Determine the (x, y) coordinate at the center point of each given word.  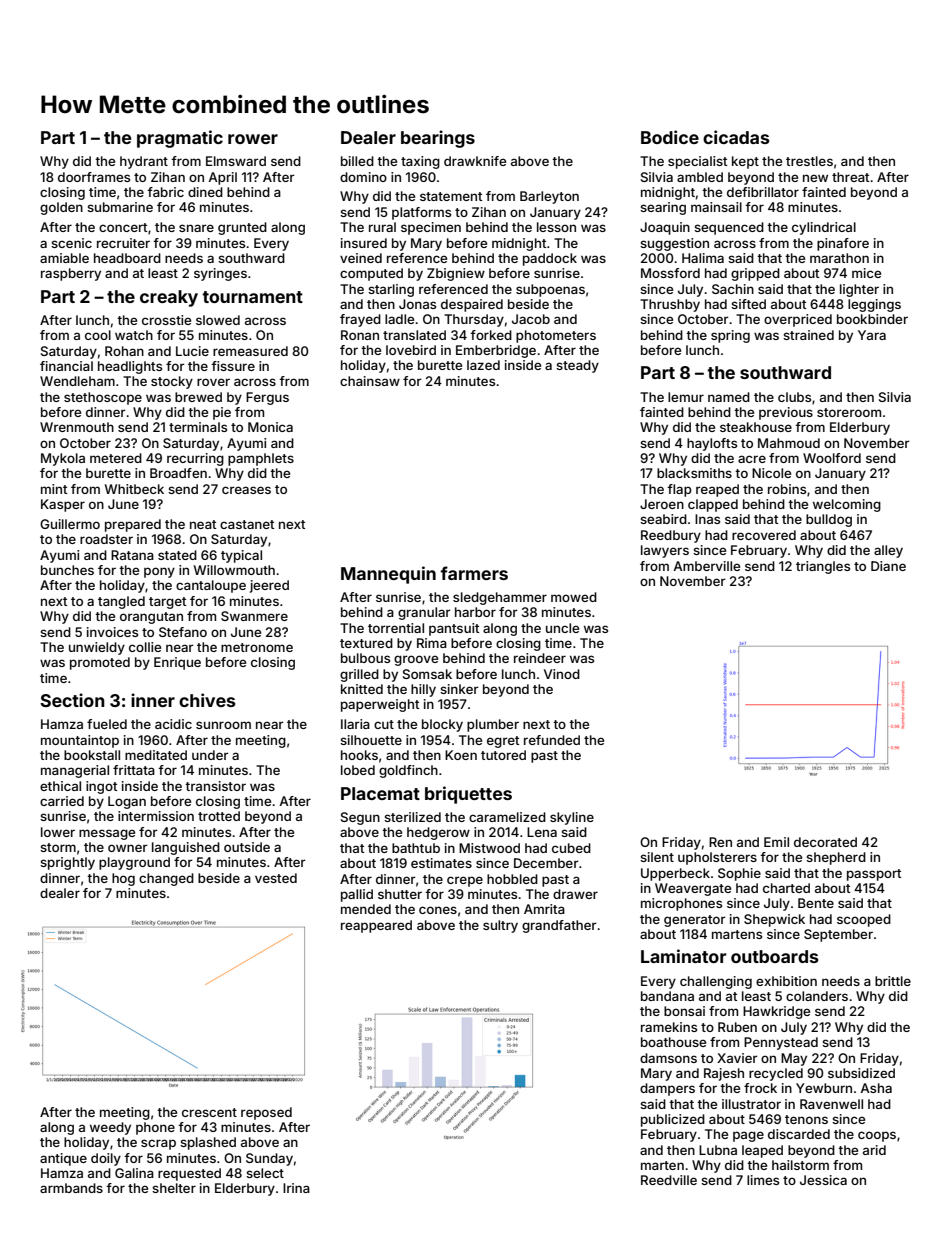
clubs (794, 397)
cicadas (736, 137)
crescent (209, 1112)
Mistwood (489, 848)
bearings (438, 139)
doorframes (94, 177)
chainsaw (370, 381)
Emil (776, 842)
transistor (215, 786)
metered (116, 458)
